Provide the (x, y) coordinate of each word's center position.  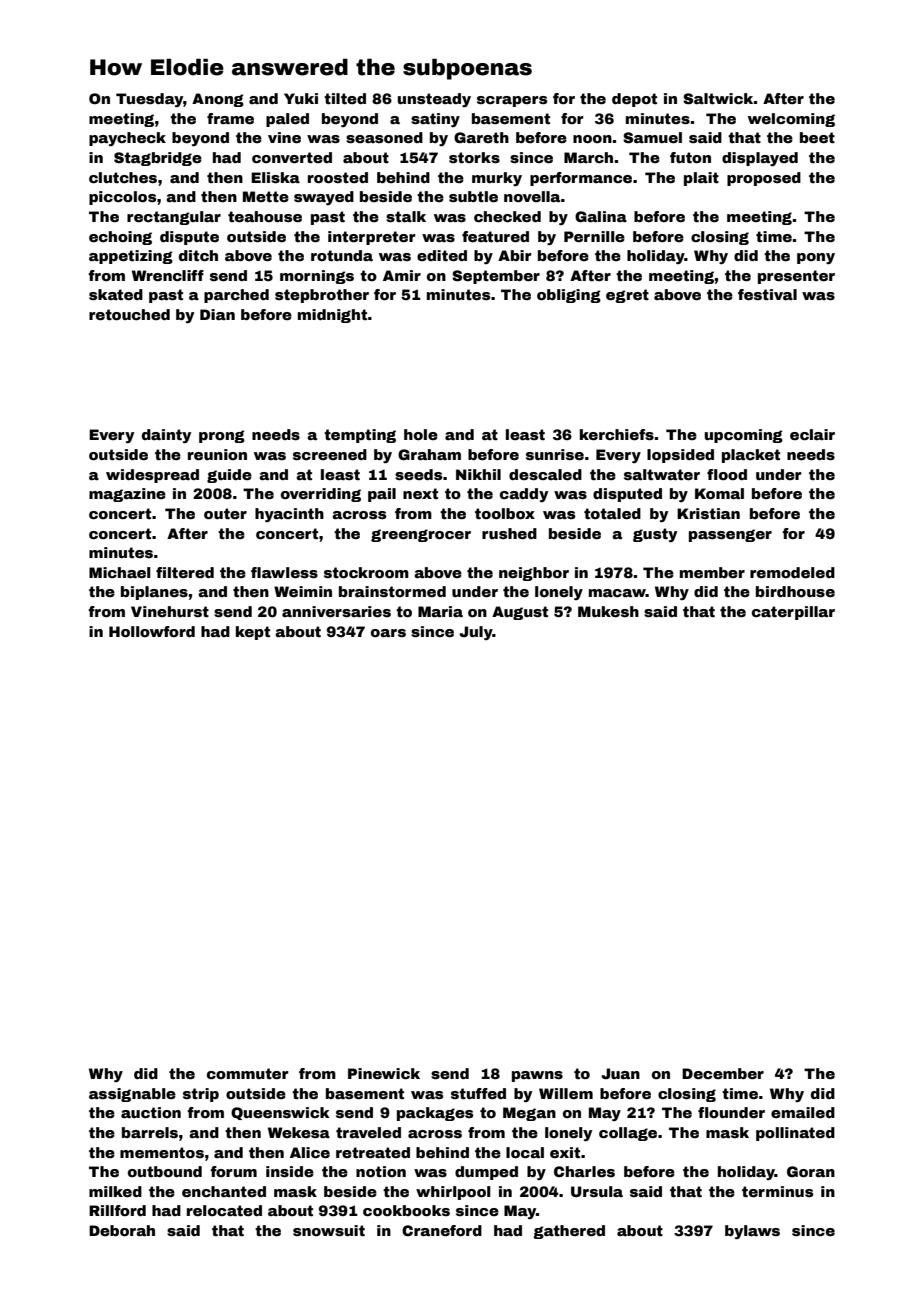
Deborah (122, 1230)
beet (817, 137)
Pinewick (384, 1073)
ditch (198, 255)
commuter (248, 1073)
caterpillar (793, 613)
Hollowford (152, 631)
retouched (129, 314)
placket (751, 456)
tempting (360, 436)
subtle (473, 196)
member (712, 572)
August (520, 613)
